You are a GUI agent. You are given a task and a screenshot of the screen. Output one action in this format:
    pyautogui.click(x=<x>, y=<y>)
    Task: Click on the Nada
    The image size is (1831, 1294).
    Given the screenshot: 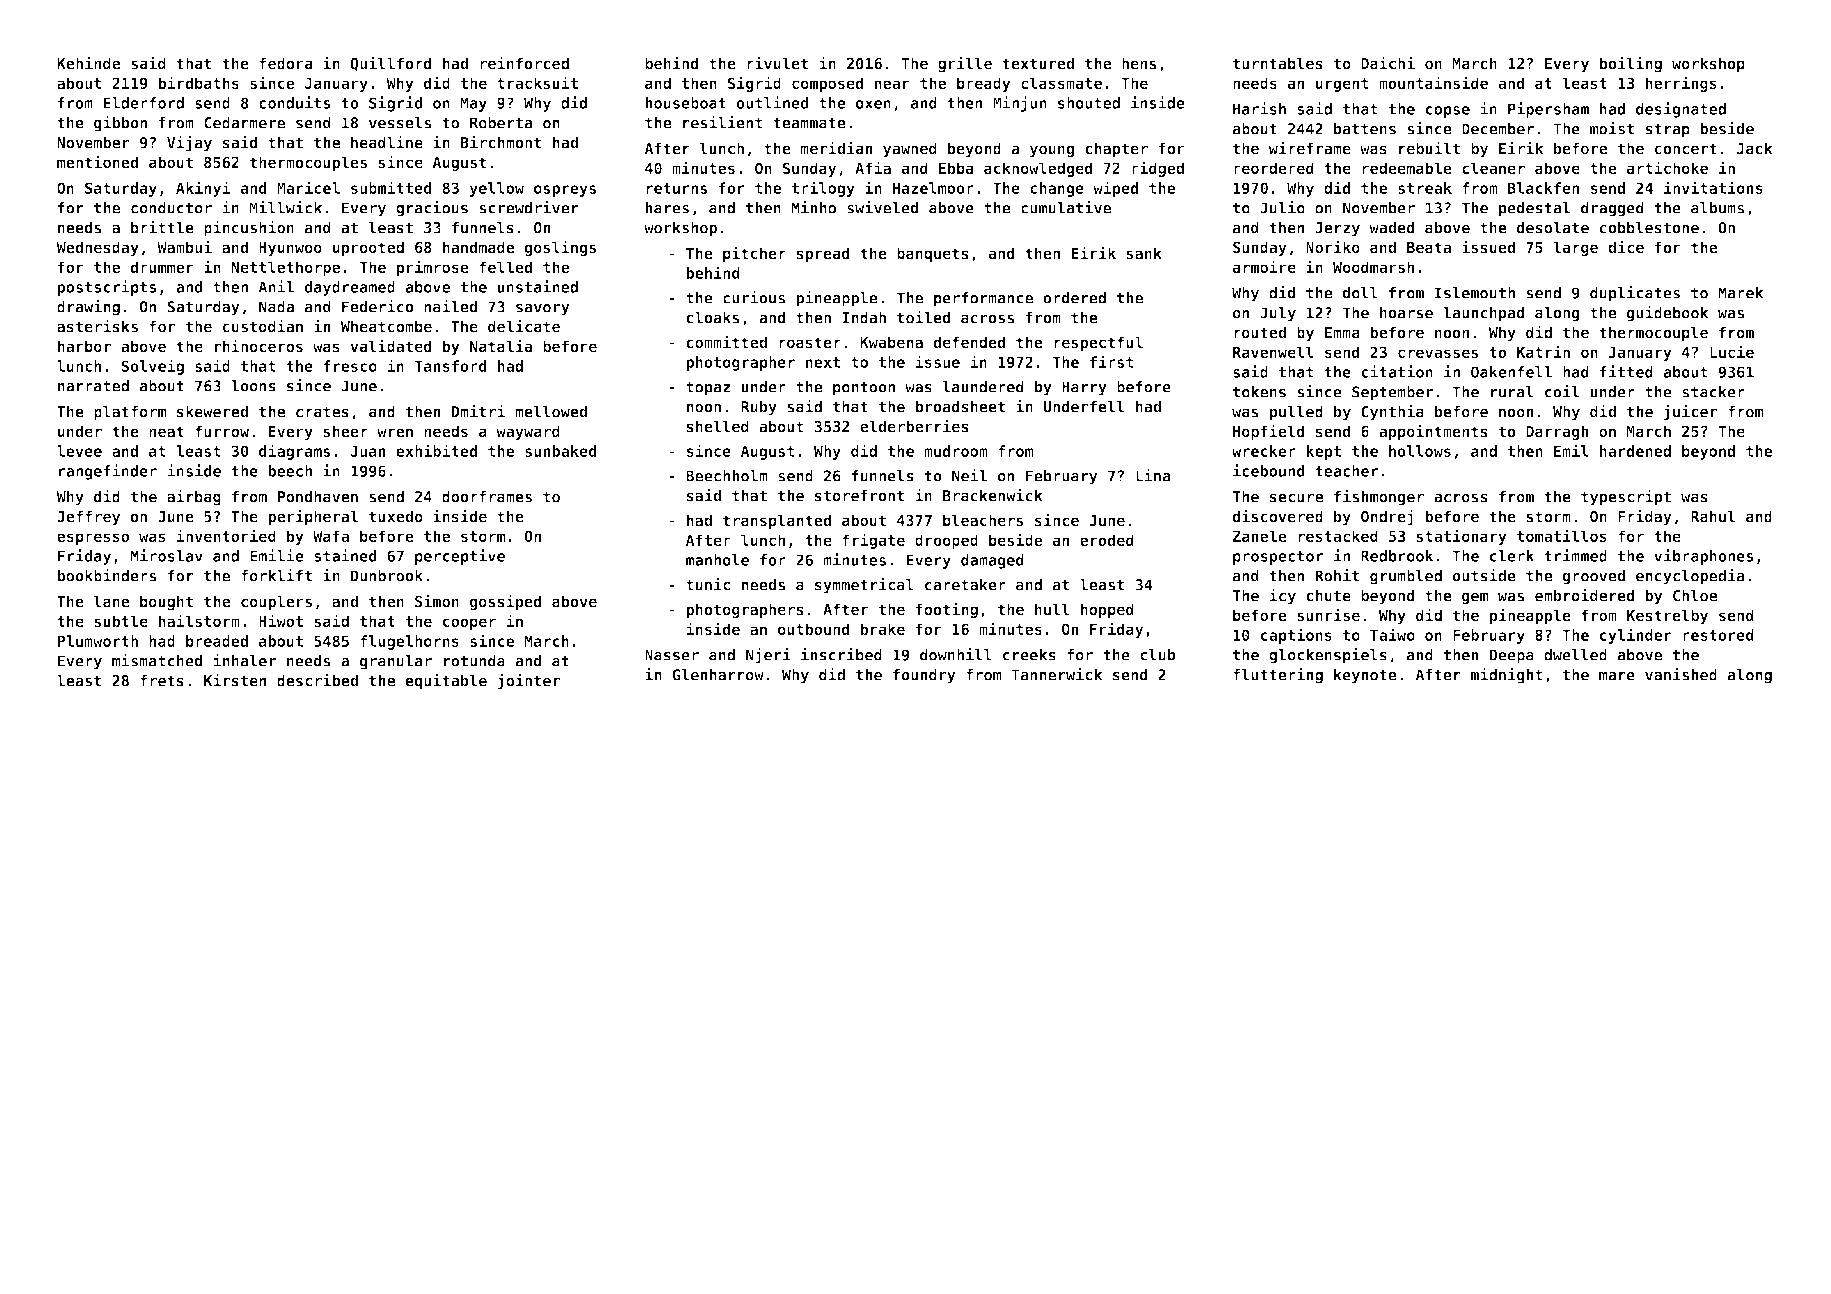 What is the action you would take?
    pyautogui.click(x=276, y=307)
